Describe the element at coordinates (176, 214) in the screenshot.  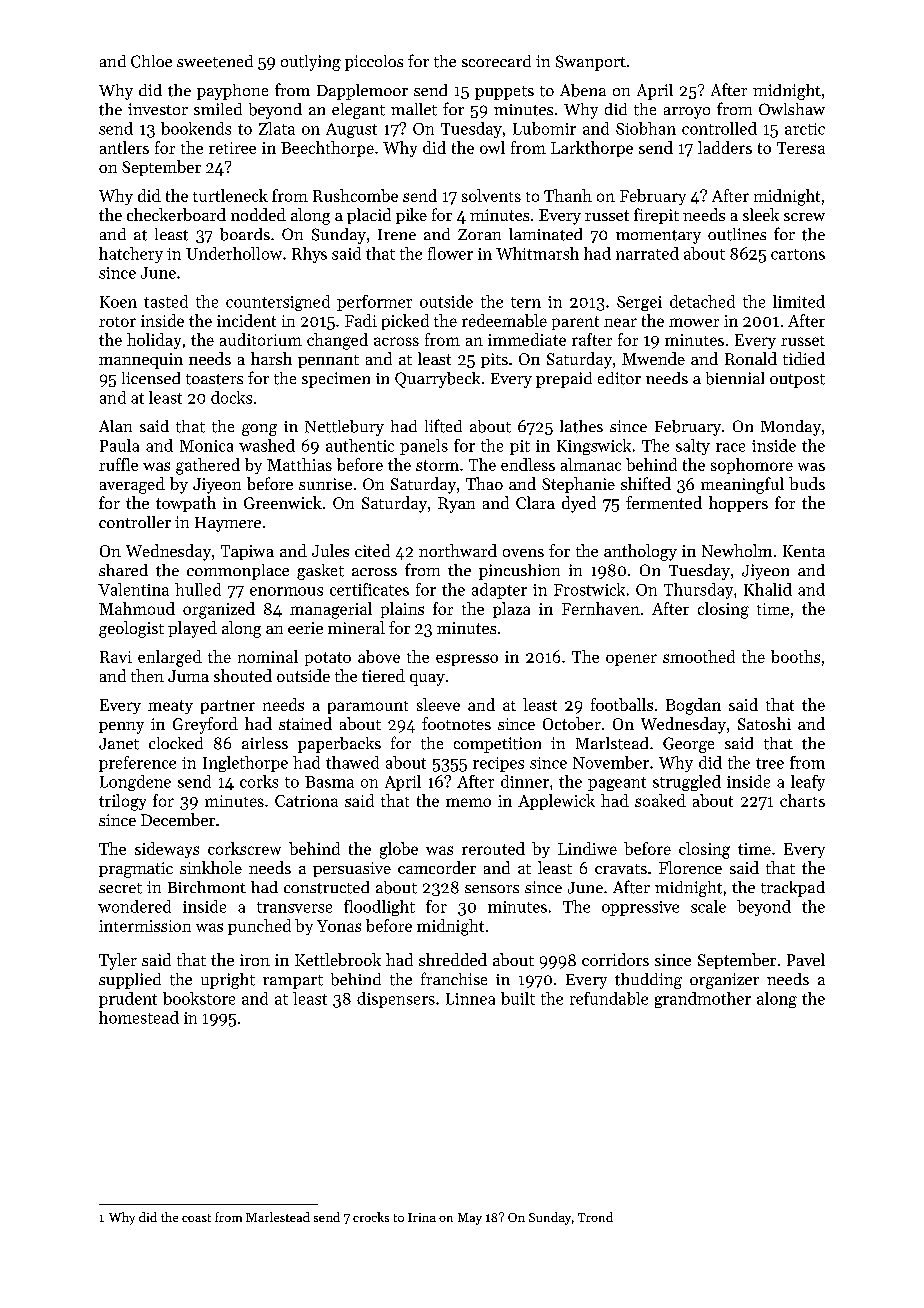
I see `checkerboard` at that location.
